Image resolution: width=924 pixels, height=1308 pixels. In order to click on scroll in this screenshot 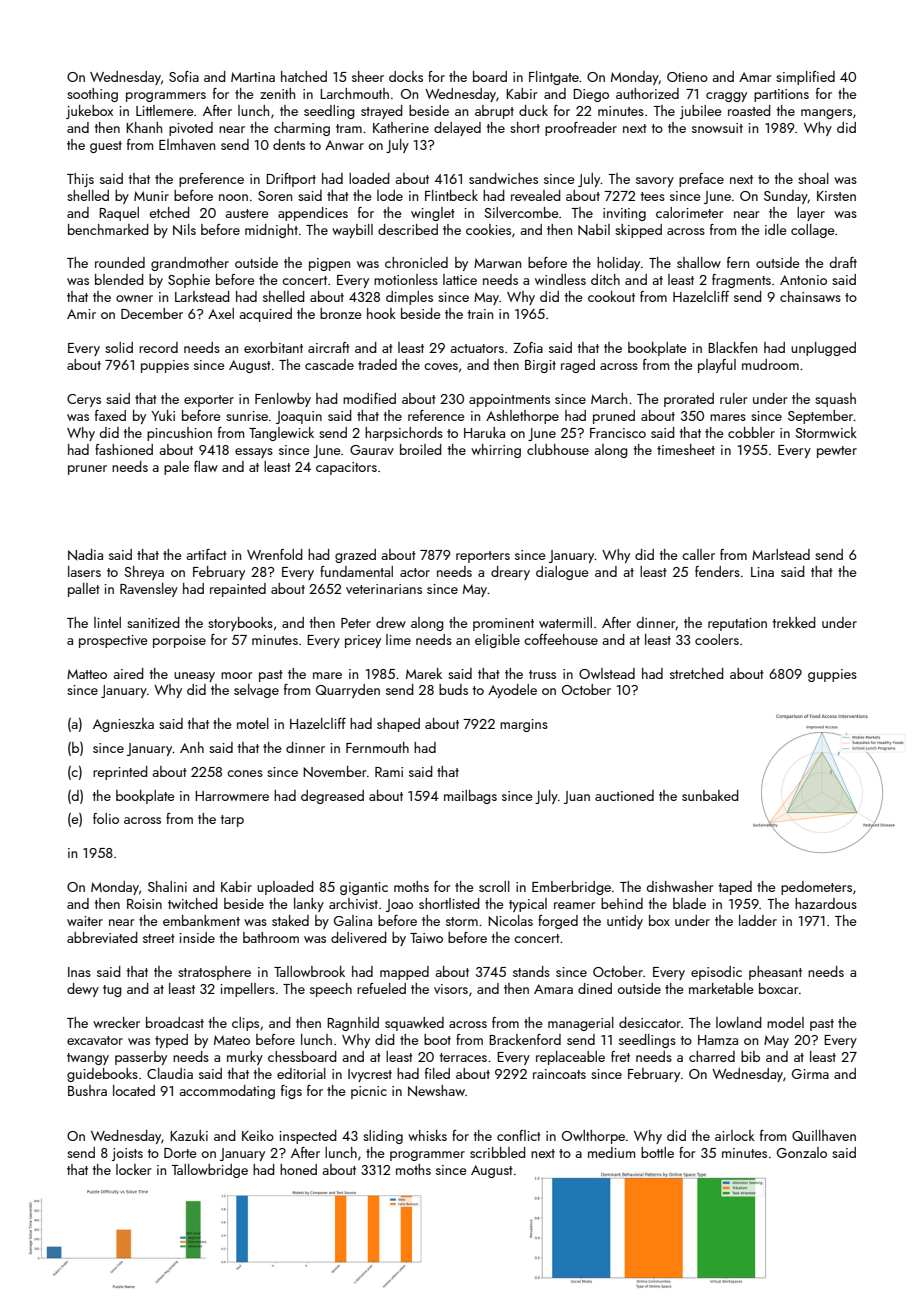, I will do `click(494, 886)`.
